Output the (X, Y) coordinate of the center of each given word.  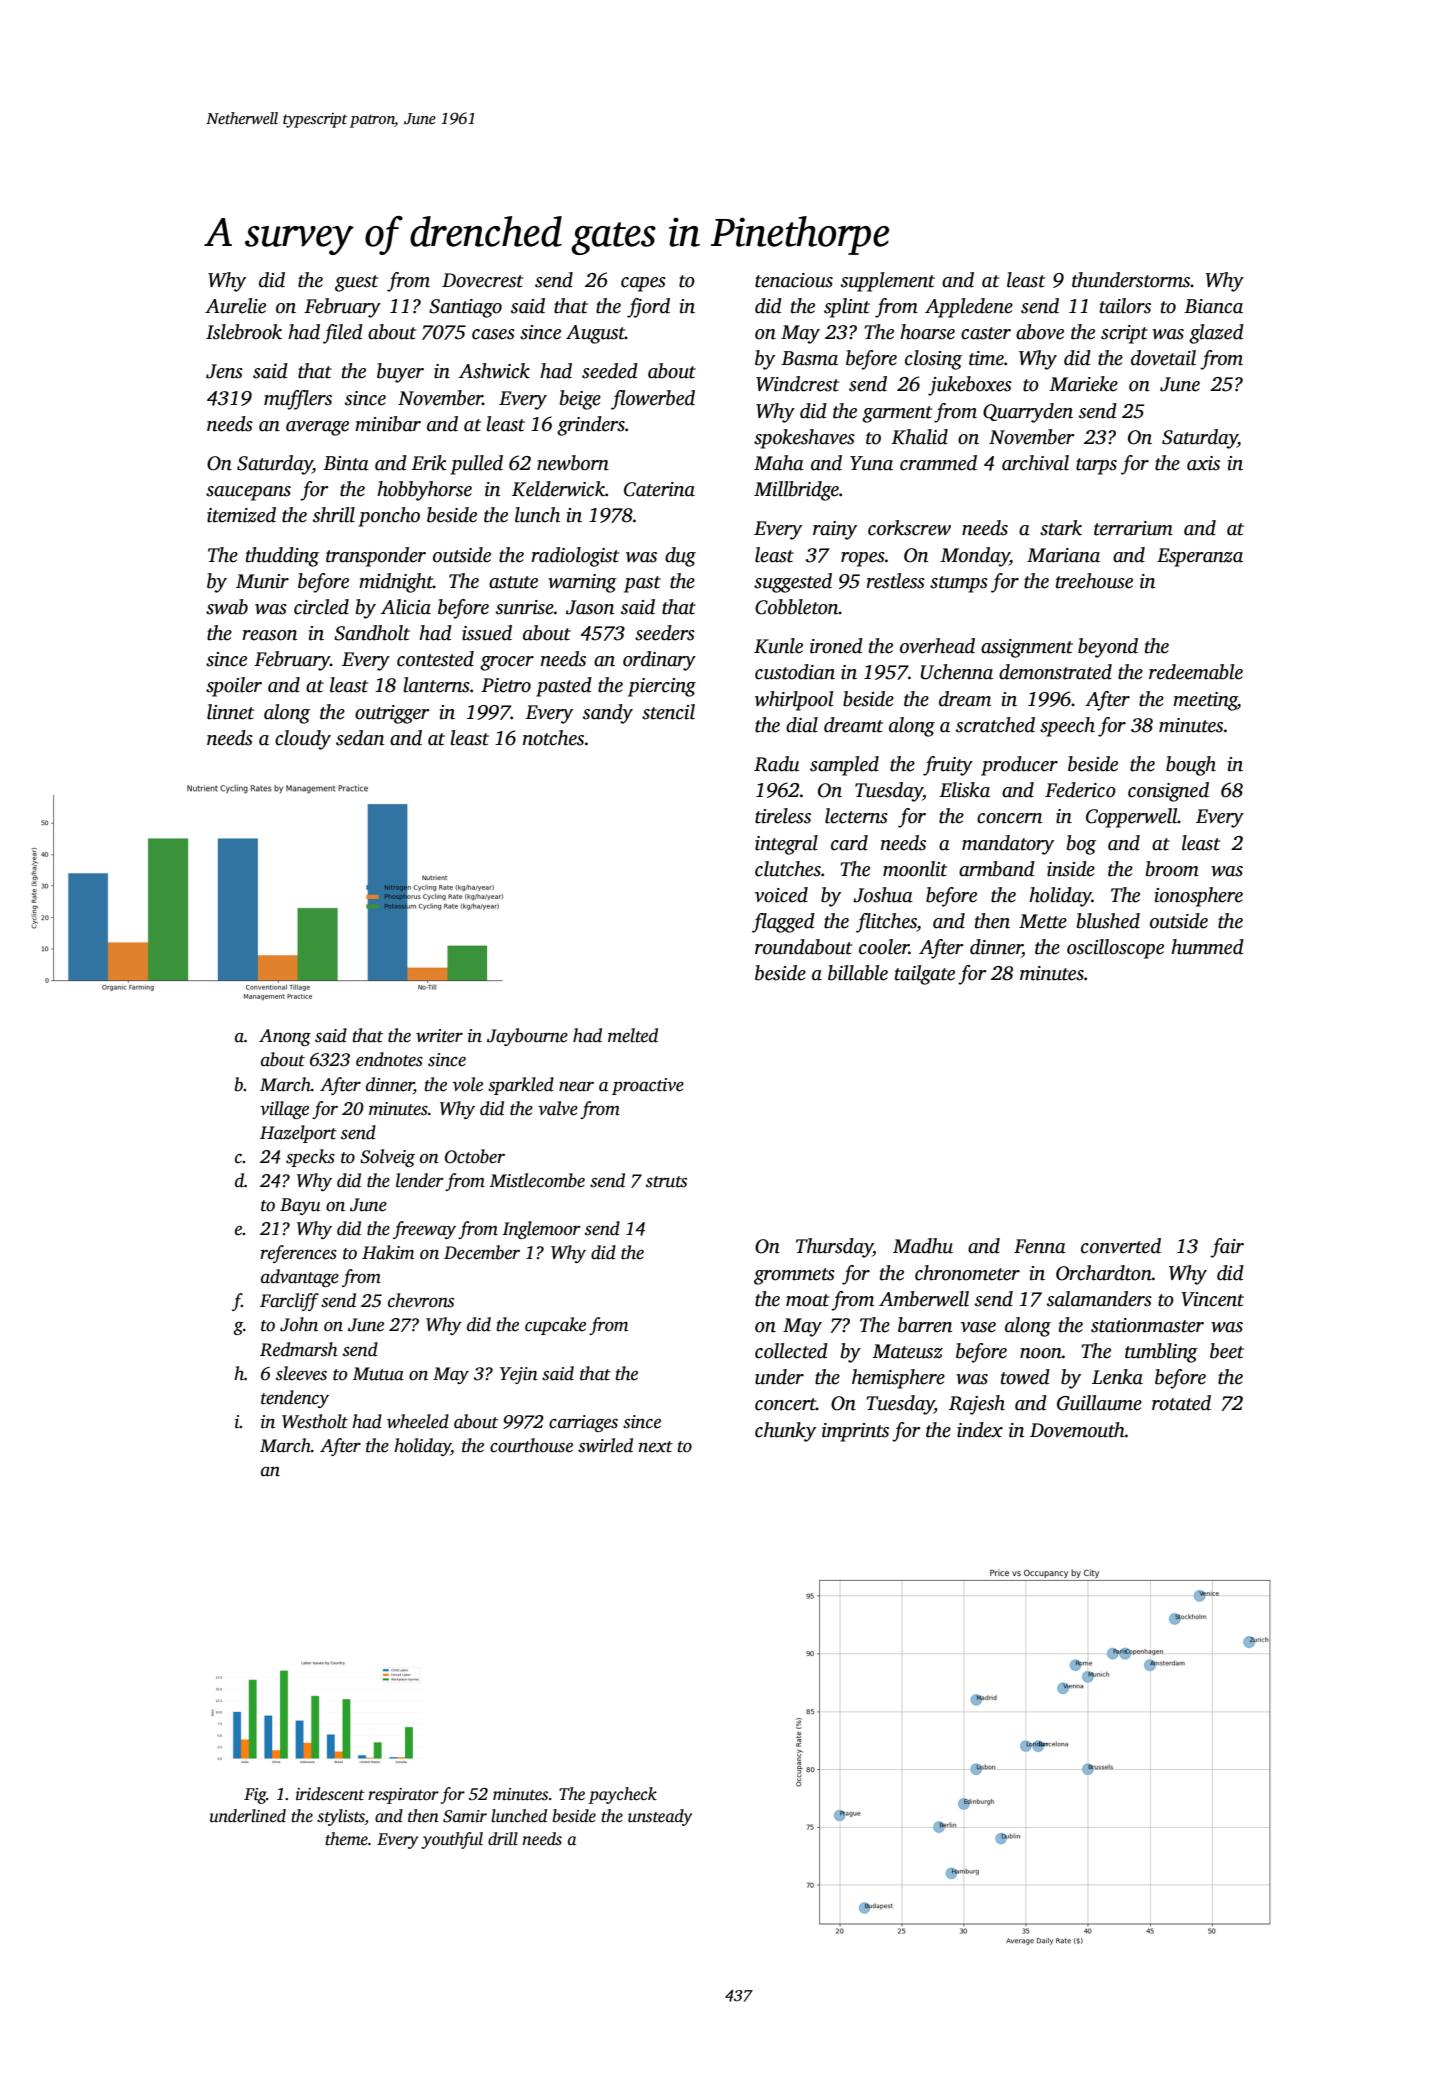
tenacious (794, 280)
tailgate (925, 975)
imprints (855, 1432)
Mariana (1063, 555)
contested (435, 659)
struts (666, 1182)
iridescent (330, 1794)
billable (858, 973)
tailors (1125, 306)
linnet (230, 712)
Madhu (923, 1246)
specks (310, 1158)
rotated (1181, 1403)
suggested (793, 583)
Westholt (315, 1421)
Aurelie (235, 306)
